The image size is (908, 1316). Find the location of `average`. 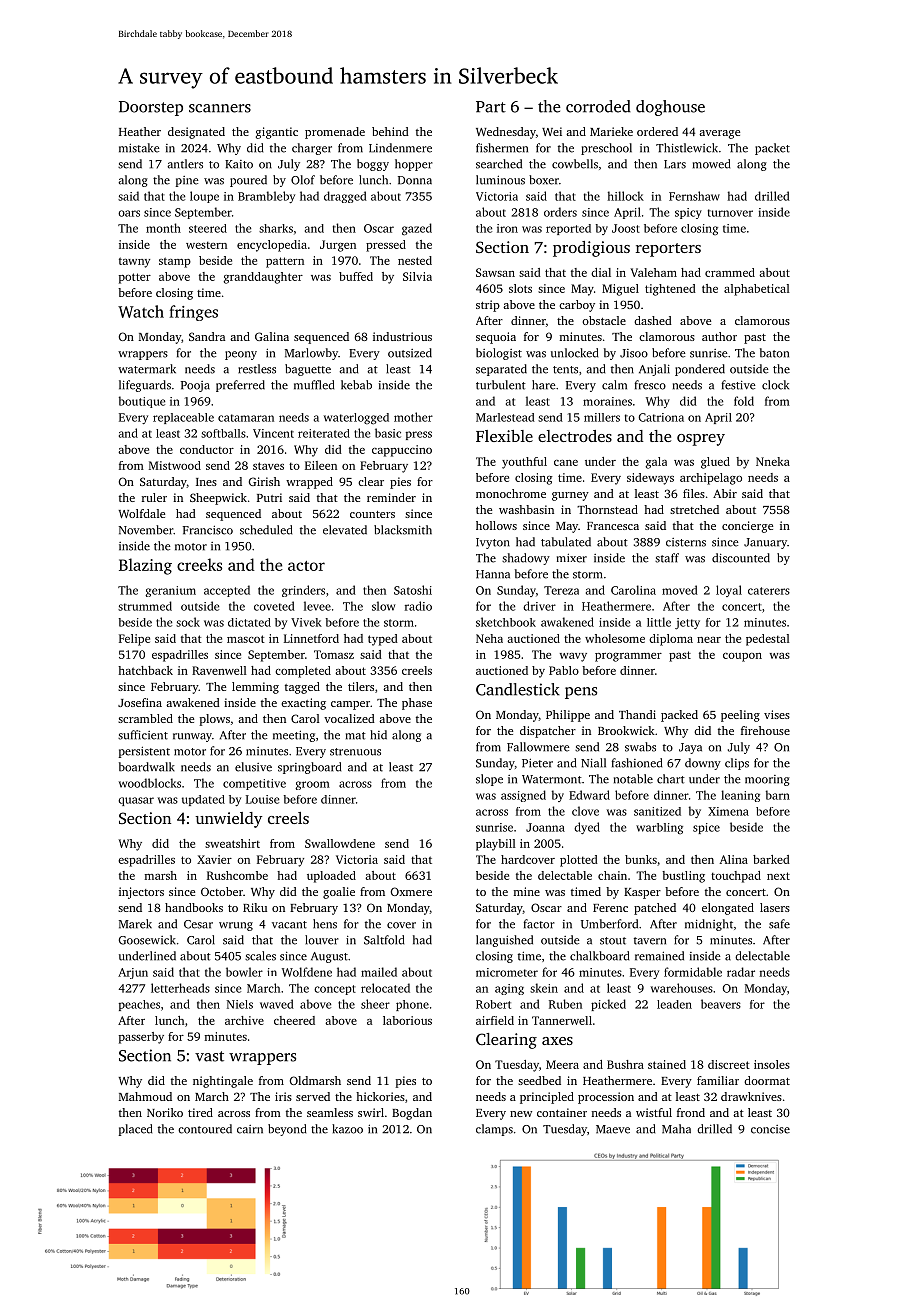

average is located at coordinates (719, 134).
